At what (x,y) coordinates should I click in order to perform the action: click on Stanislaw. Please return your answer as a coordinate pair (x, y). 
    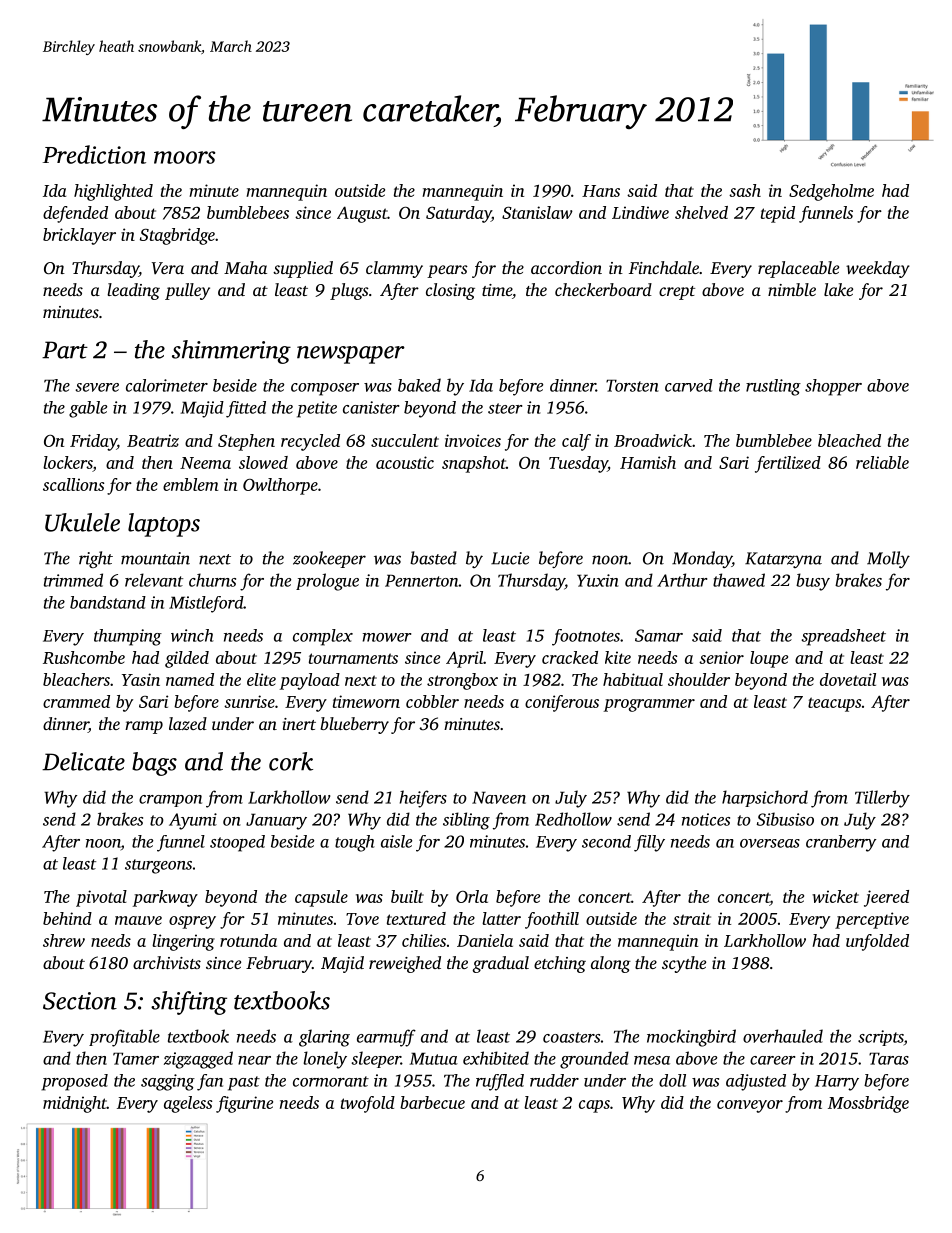
    Looking at the image, I should click on (537, 212).
